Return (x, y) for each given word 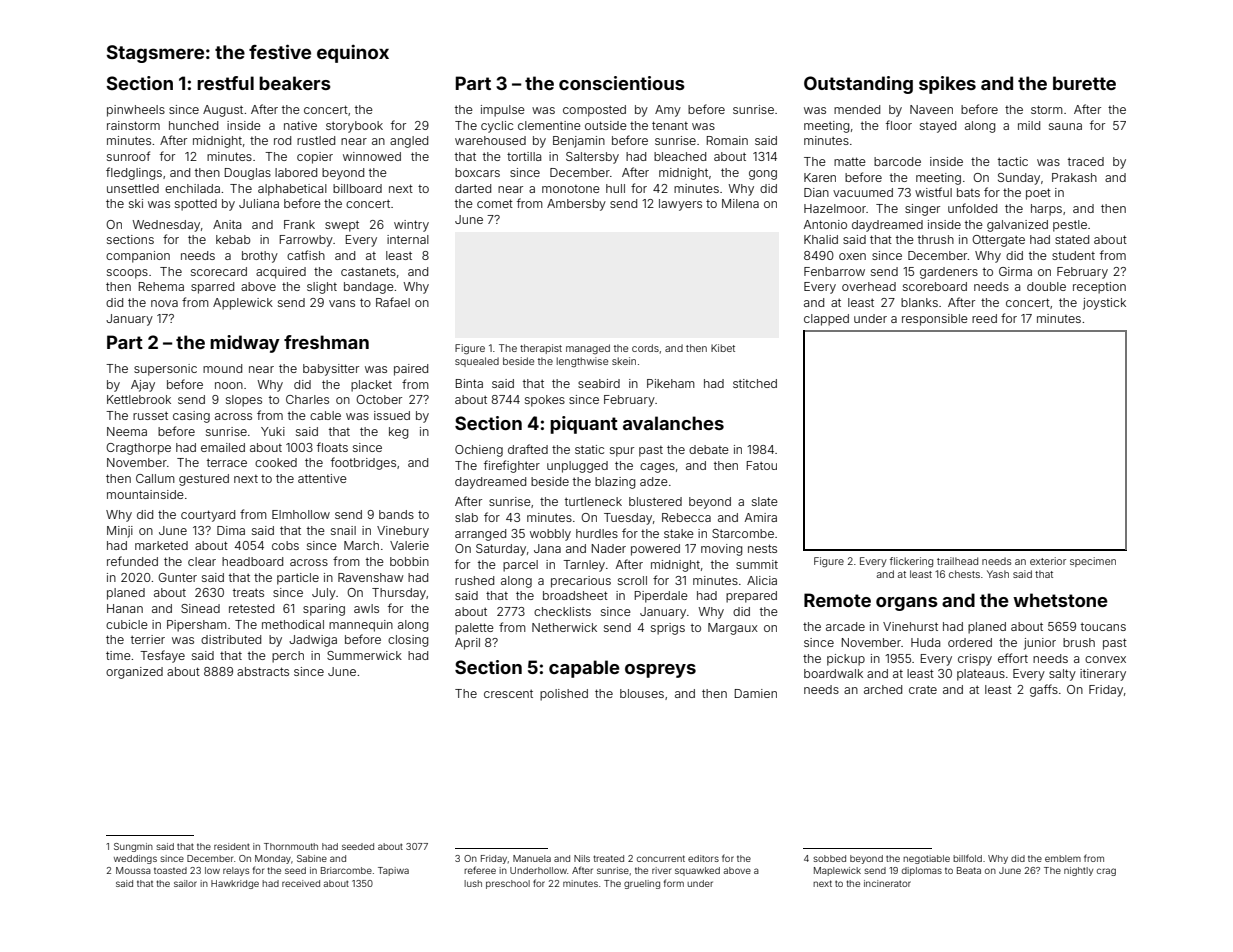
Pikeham (671, 383)
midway (245, 344)
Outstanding (858, 85)
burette (1084, 83)
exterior (1048, 561)
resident (232, 846)
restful (225, 83)
